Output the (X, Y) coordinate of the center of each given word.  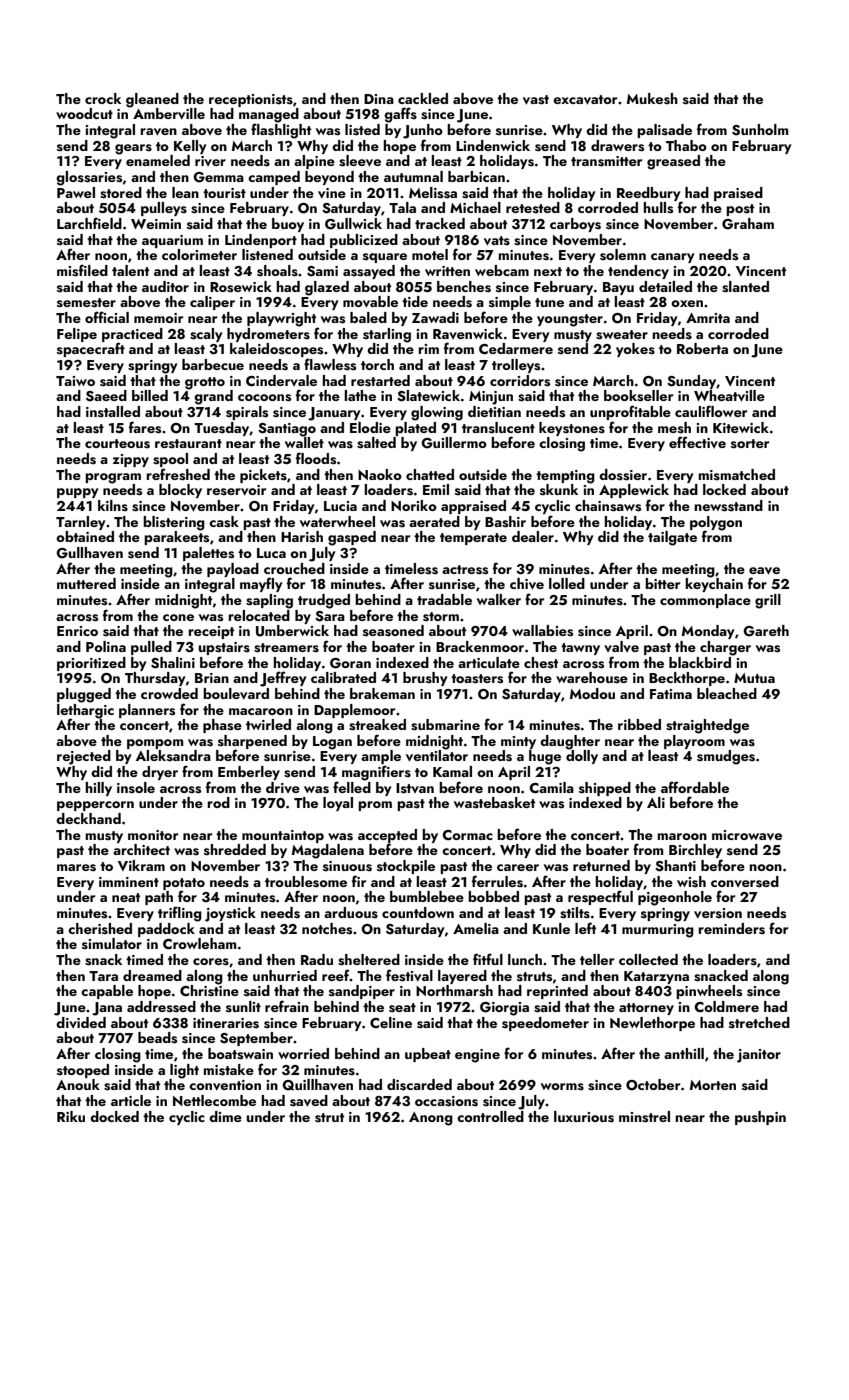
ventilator (437, 756)
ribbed (639, 724)
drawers (617, 146)
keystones (572, 429)
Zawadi (435, 317)
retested (533, 208)
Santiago (287, 430)
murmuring (658, 931)
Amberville (169, 114)
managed (269, 115)
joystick (230, 914)
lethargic (85, 711)
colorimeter (199, 254)
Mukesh (652, 99)
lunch (525, 959)
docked (114, 1116)
